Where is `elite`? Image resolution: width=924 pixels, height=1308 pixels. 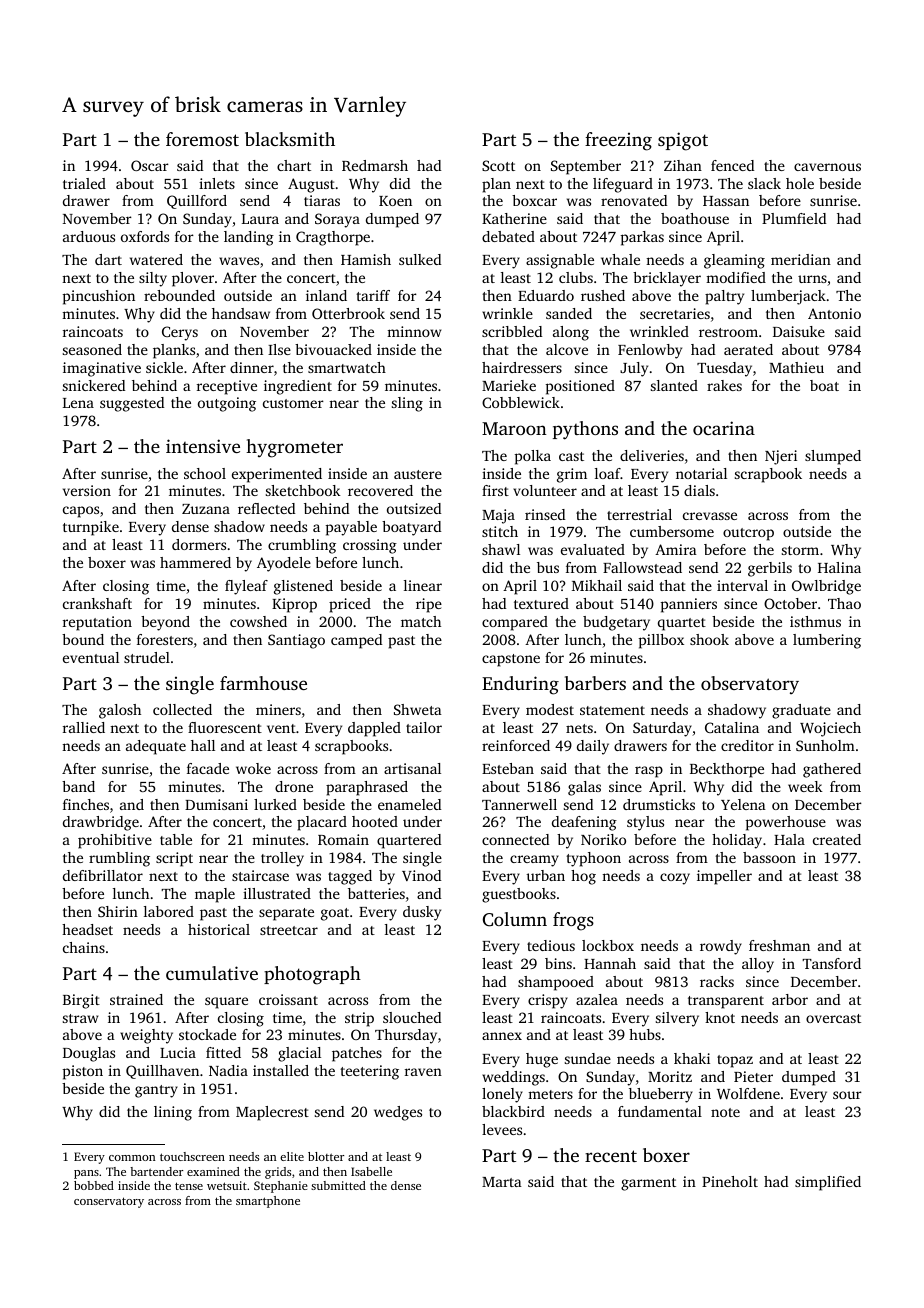
elite is located at coordinates (292, 1156).
